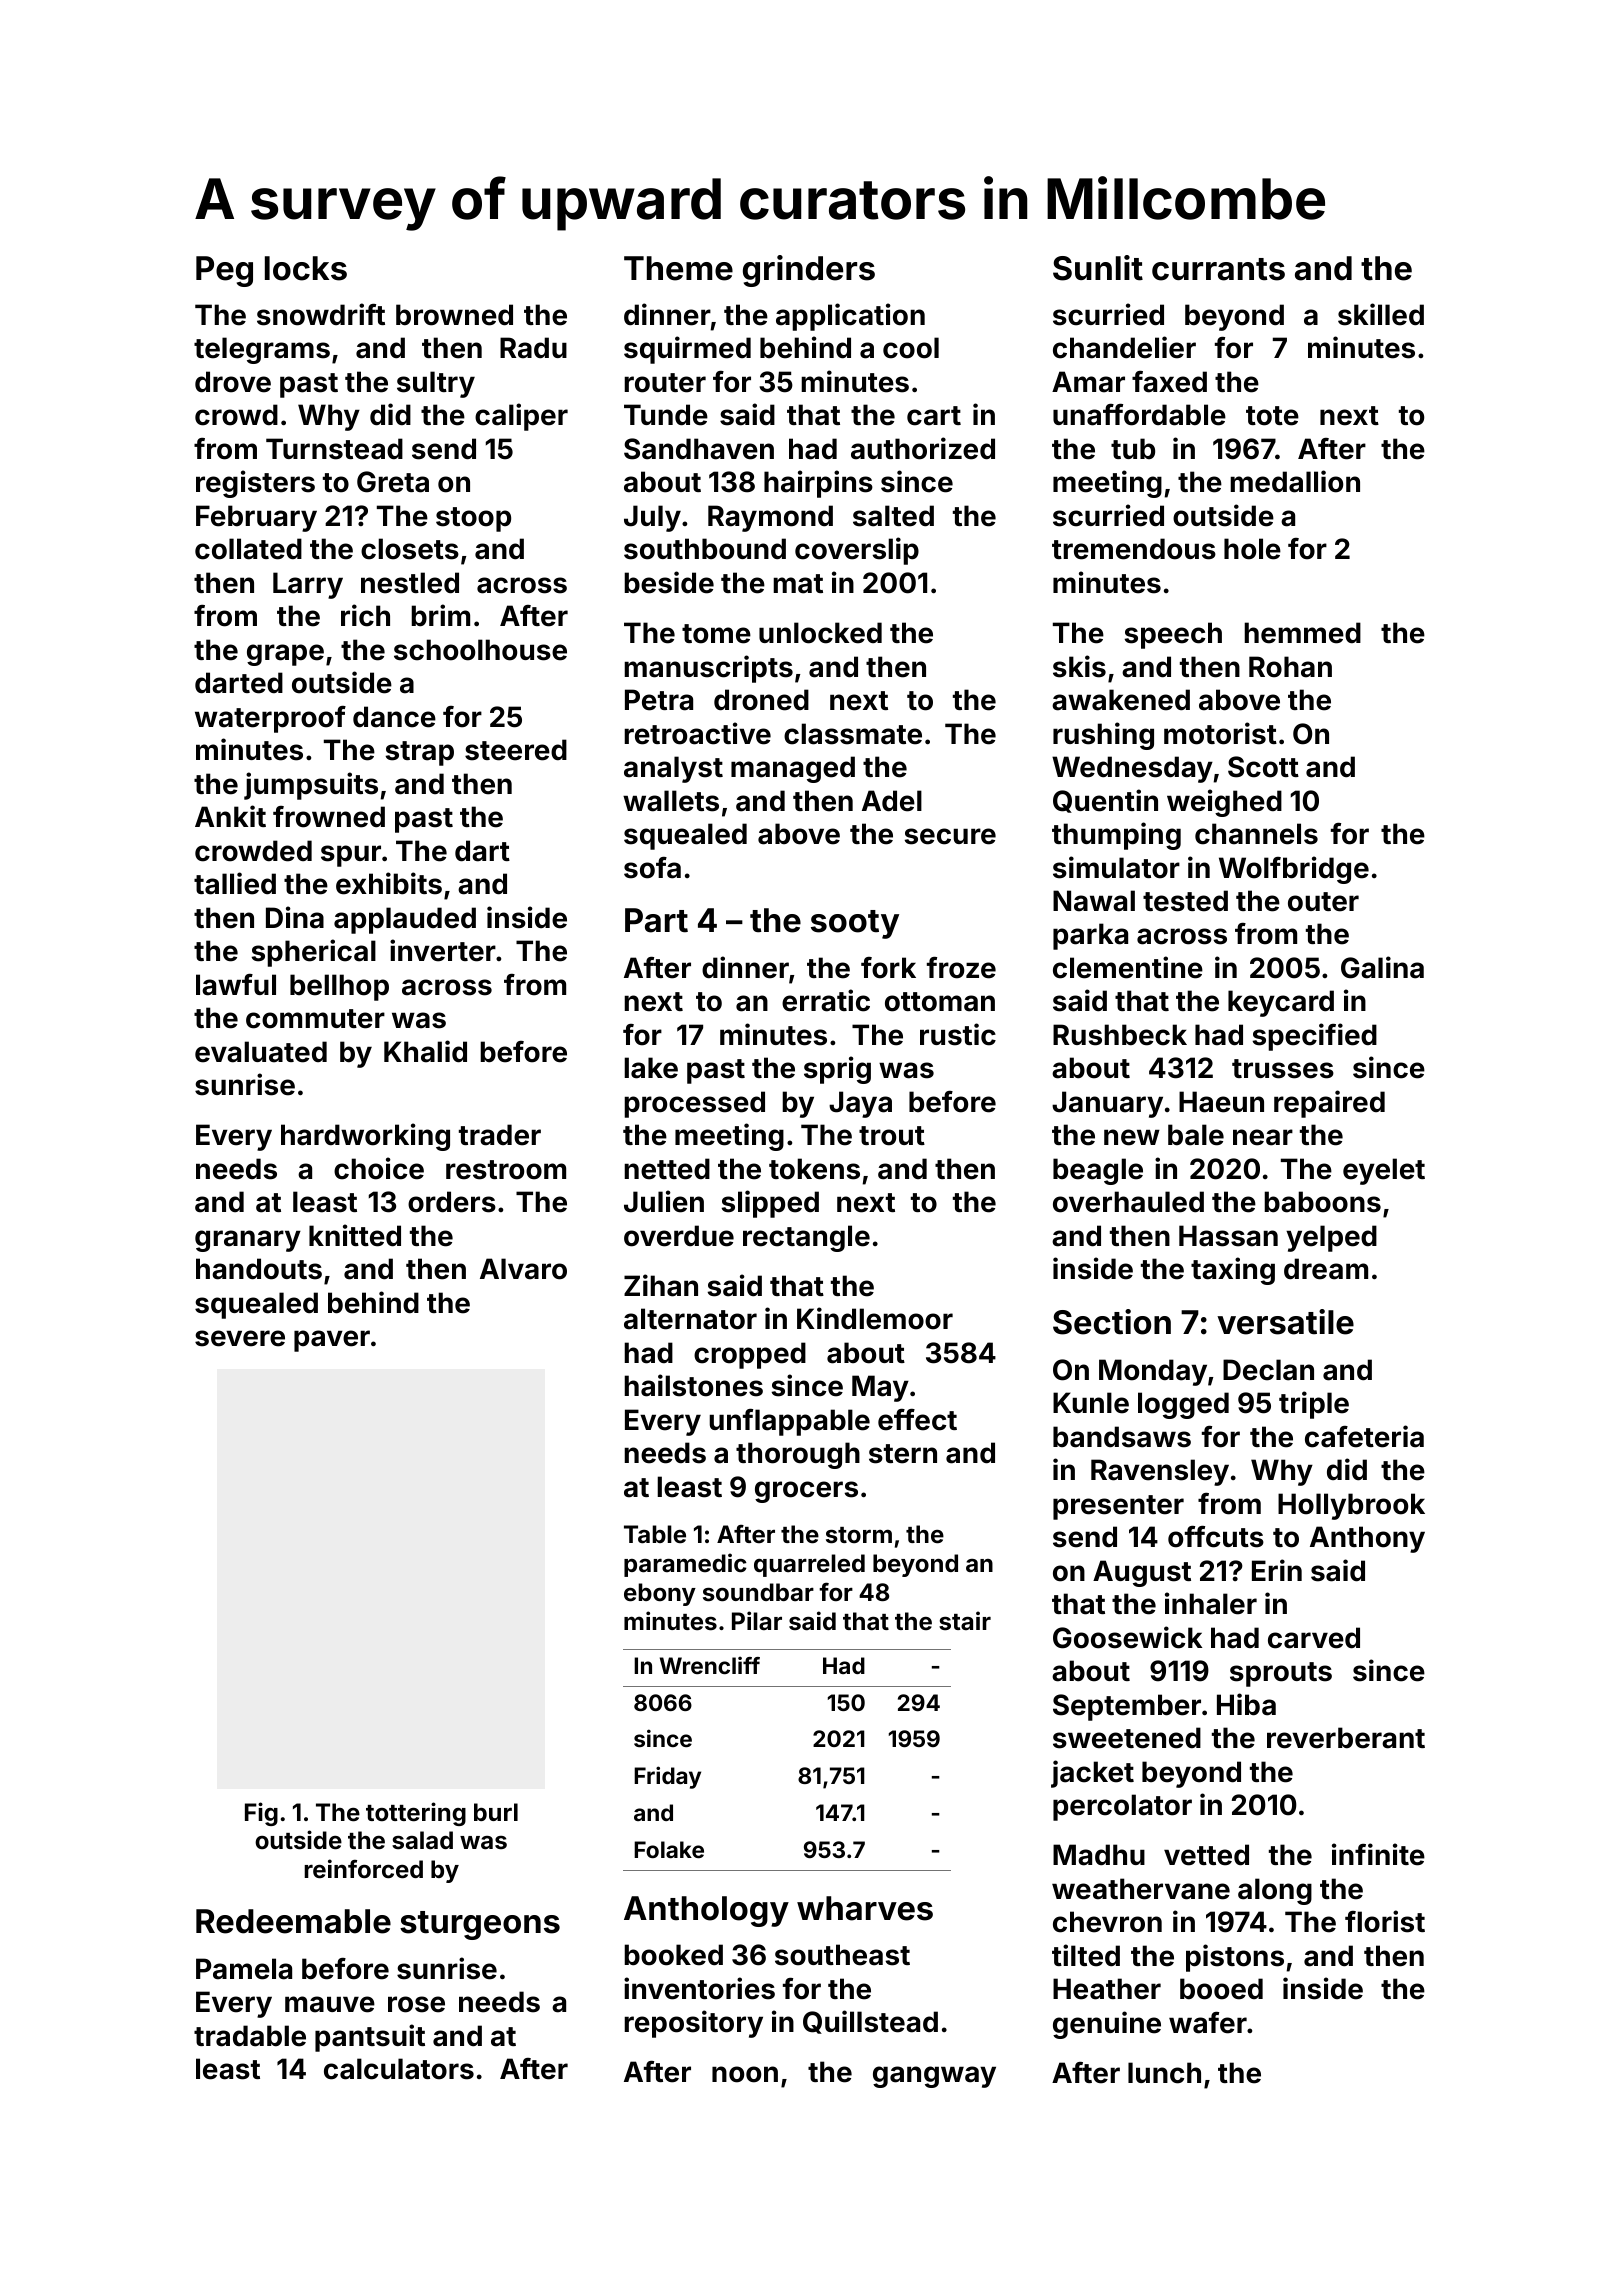 Image resolution: width=1620 pixels, height=2292 pixels. What do you see at coordinates (965, 1621) in the screenshot?
I see `stair` at bounding box center [965, 1621].
